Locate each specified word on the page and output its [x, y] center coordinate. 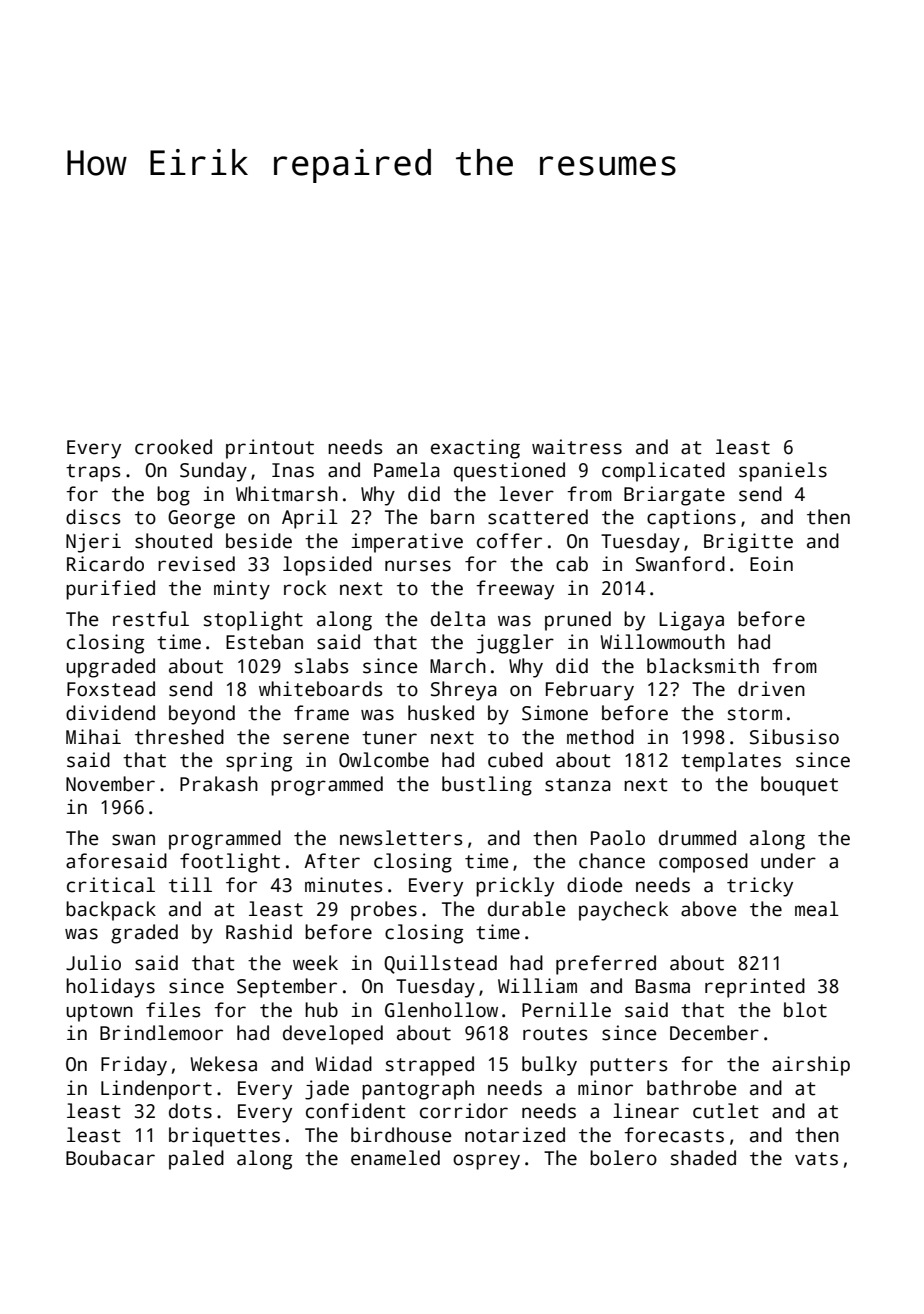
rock [305, 588]
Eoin [771, 564]
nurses [418, 566]
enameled [395, 1158]
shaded [703, 1158]
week [315, 963]
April [310, 519]
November [110, 784]
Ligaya [691, 621]
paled [196, 1160]
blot [805, 1010]
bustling [487, 786]
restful [151, 619]
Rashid [259, 932]
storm [755, 714]
